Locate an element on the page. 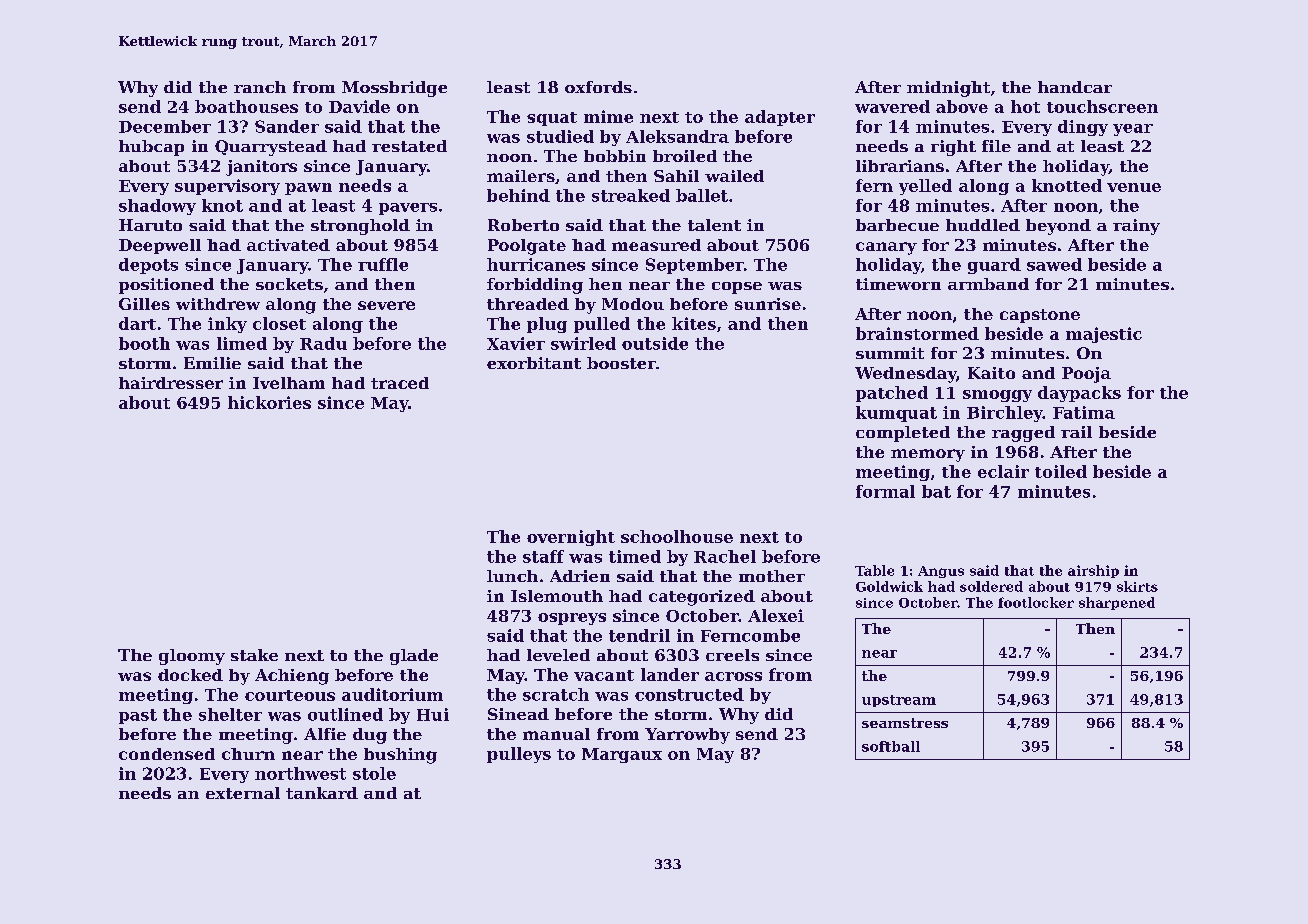  tankard is located at coordinates (322, 793).
